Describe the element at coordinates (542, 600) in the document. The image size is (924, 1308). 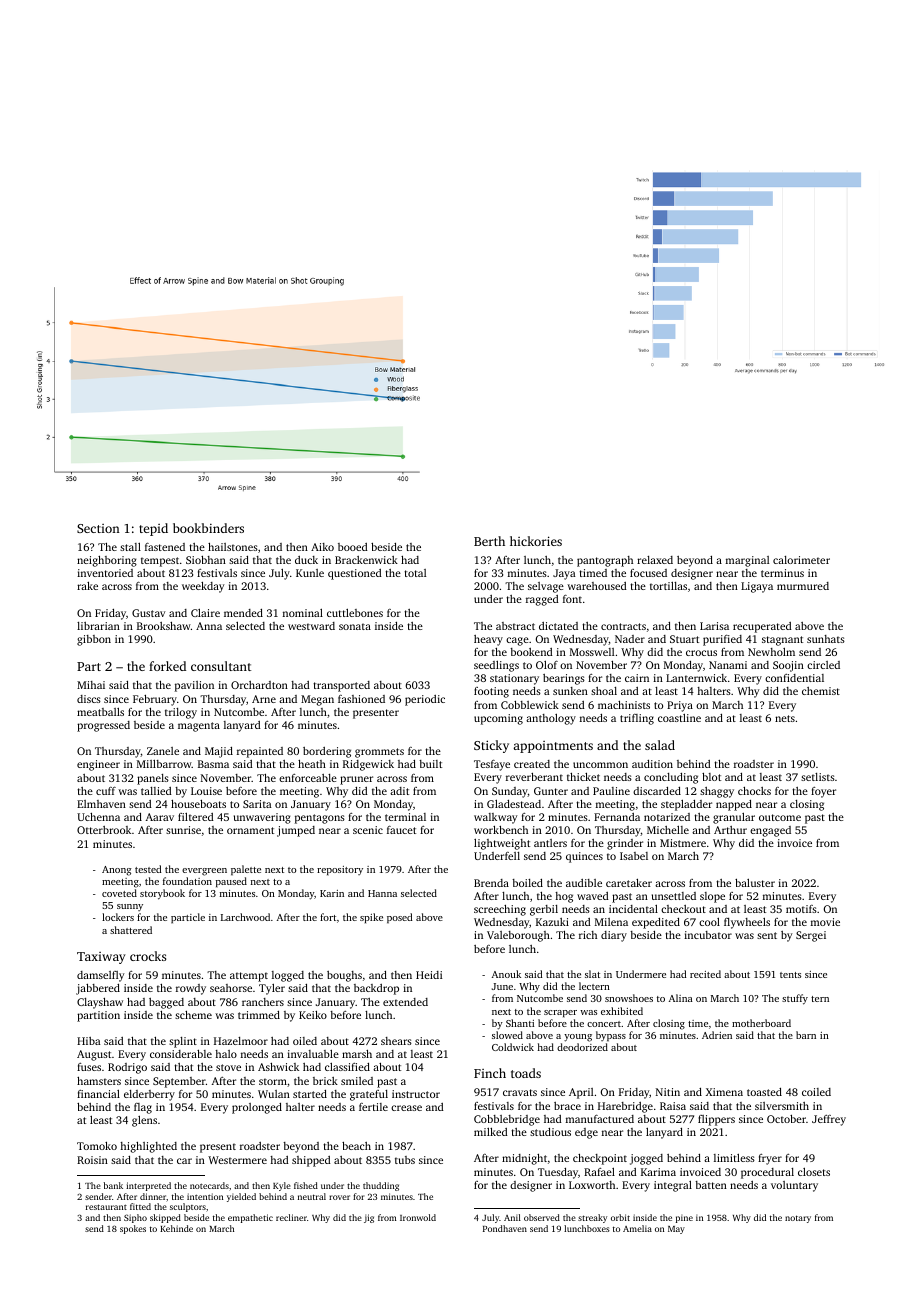
I see `ragged` at that location.
